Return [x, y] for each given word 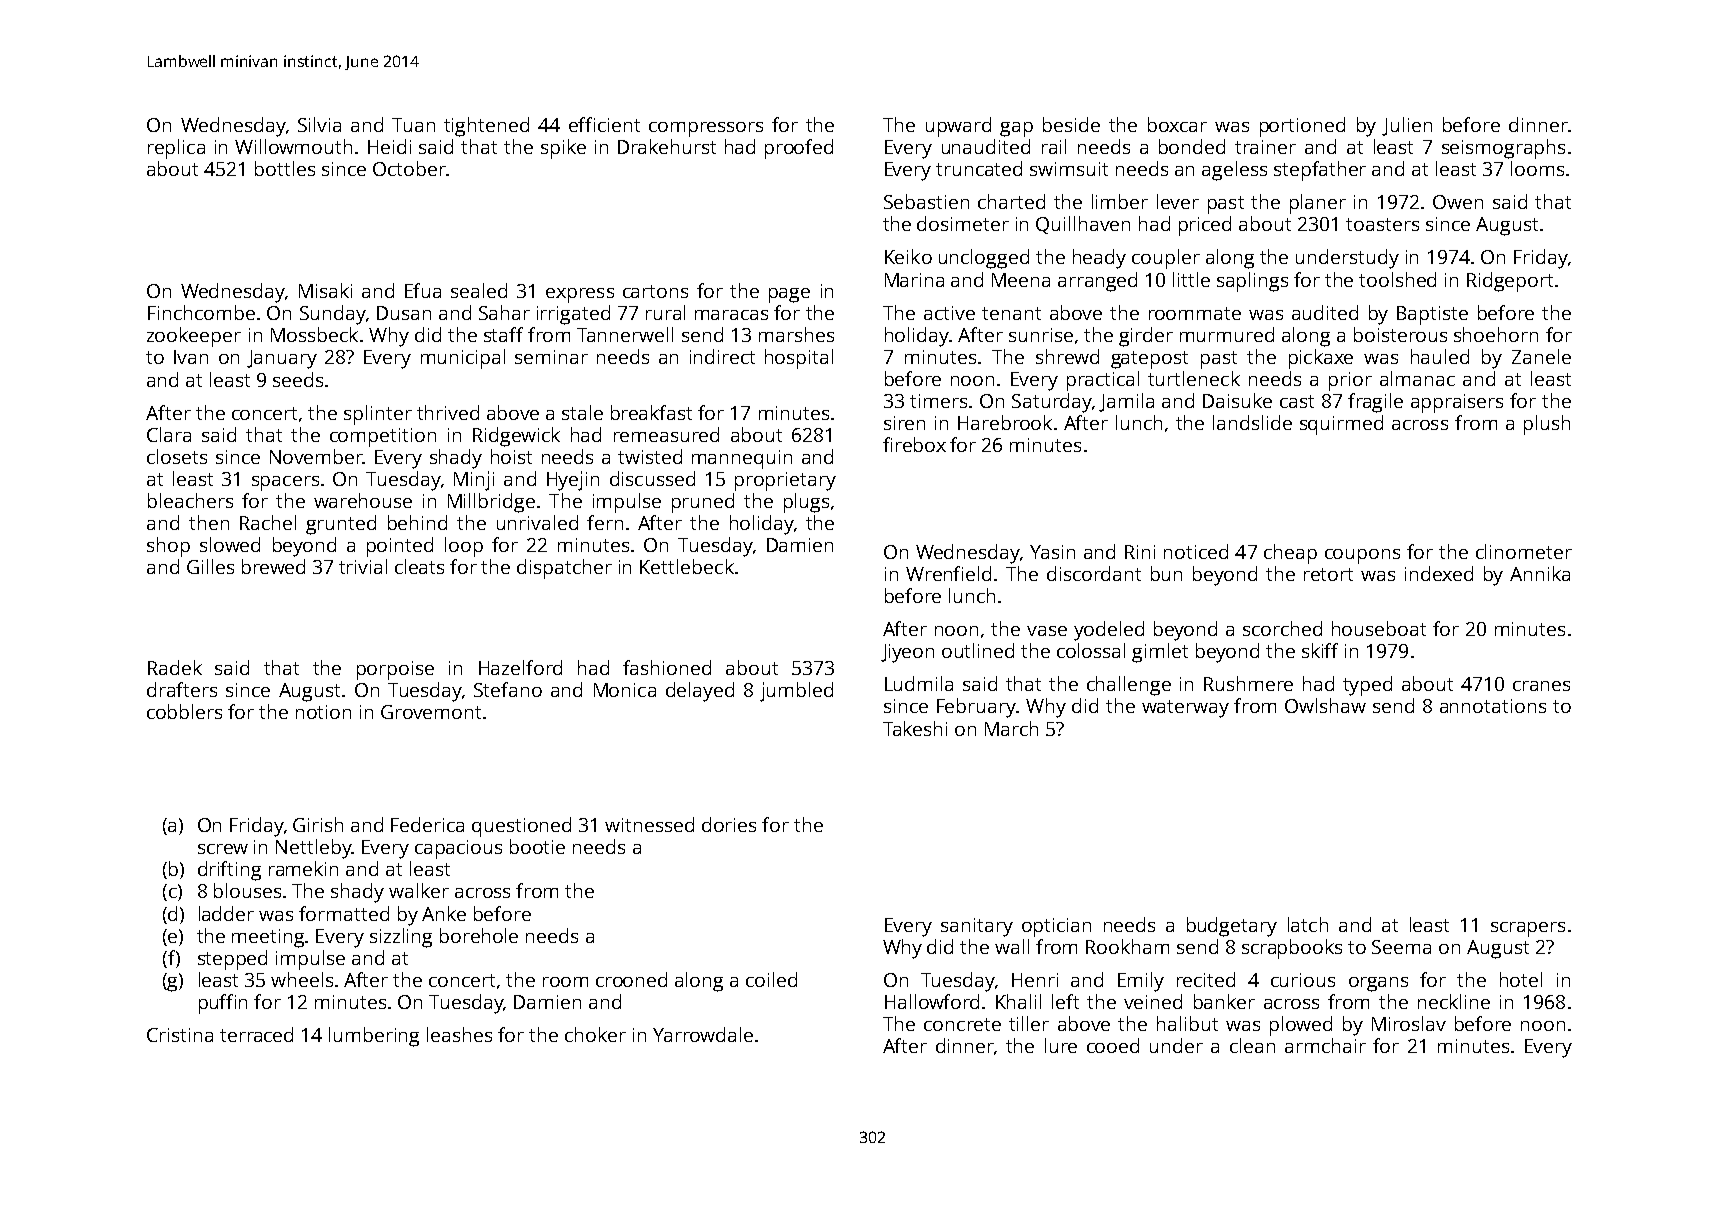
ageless [1234, 171]
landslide [1252, 422]
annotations [1493, 706]
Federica [427, 824]
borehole [479, 935]
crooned [631, 979]
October [409, 168]
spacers [285, 483]
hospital [799, 359]
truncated [979, 168]
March [1011, 728]
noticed [1196, 551]
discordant [1094, 573]
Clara [169, 434]
